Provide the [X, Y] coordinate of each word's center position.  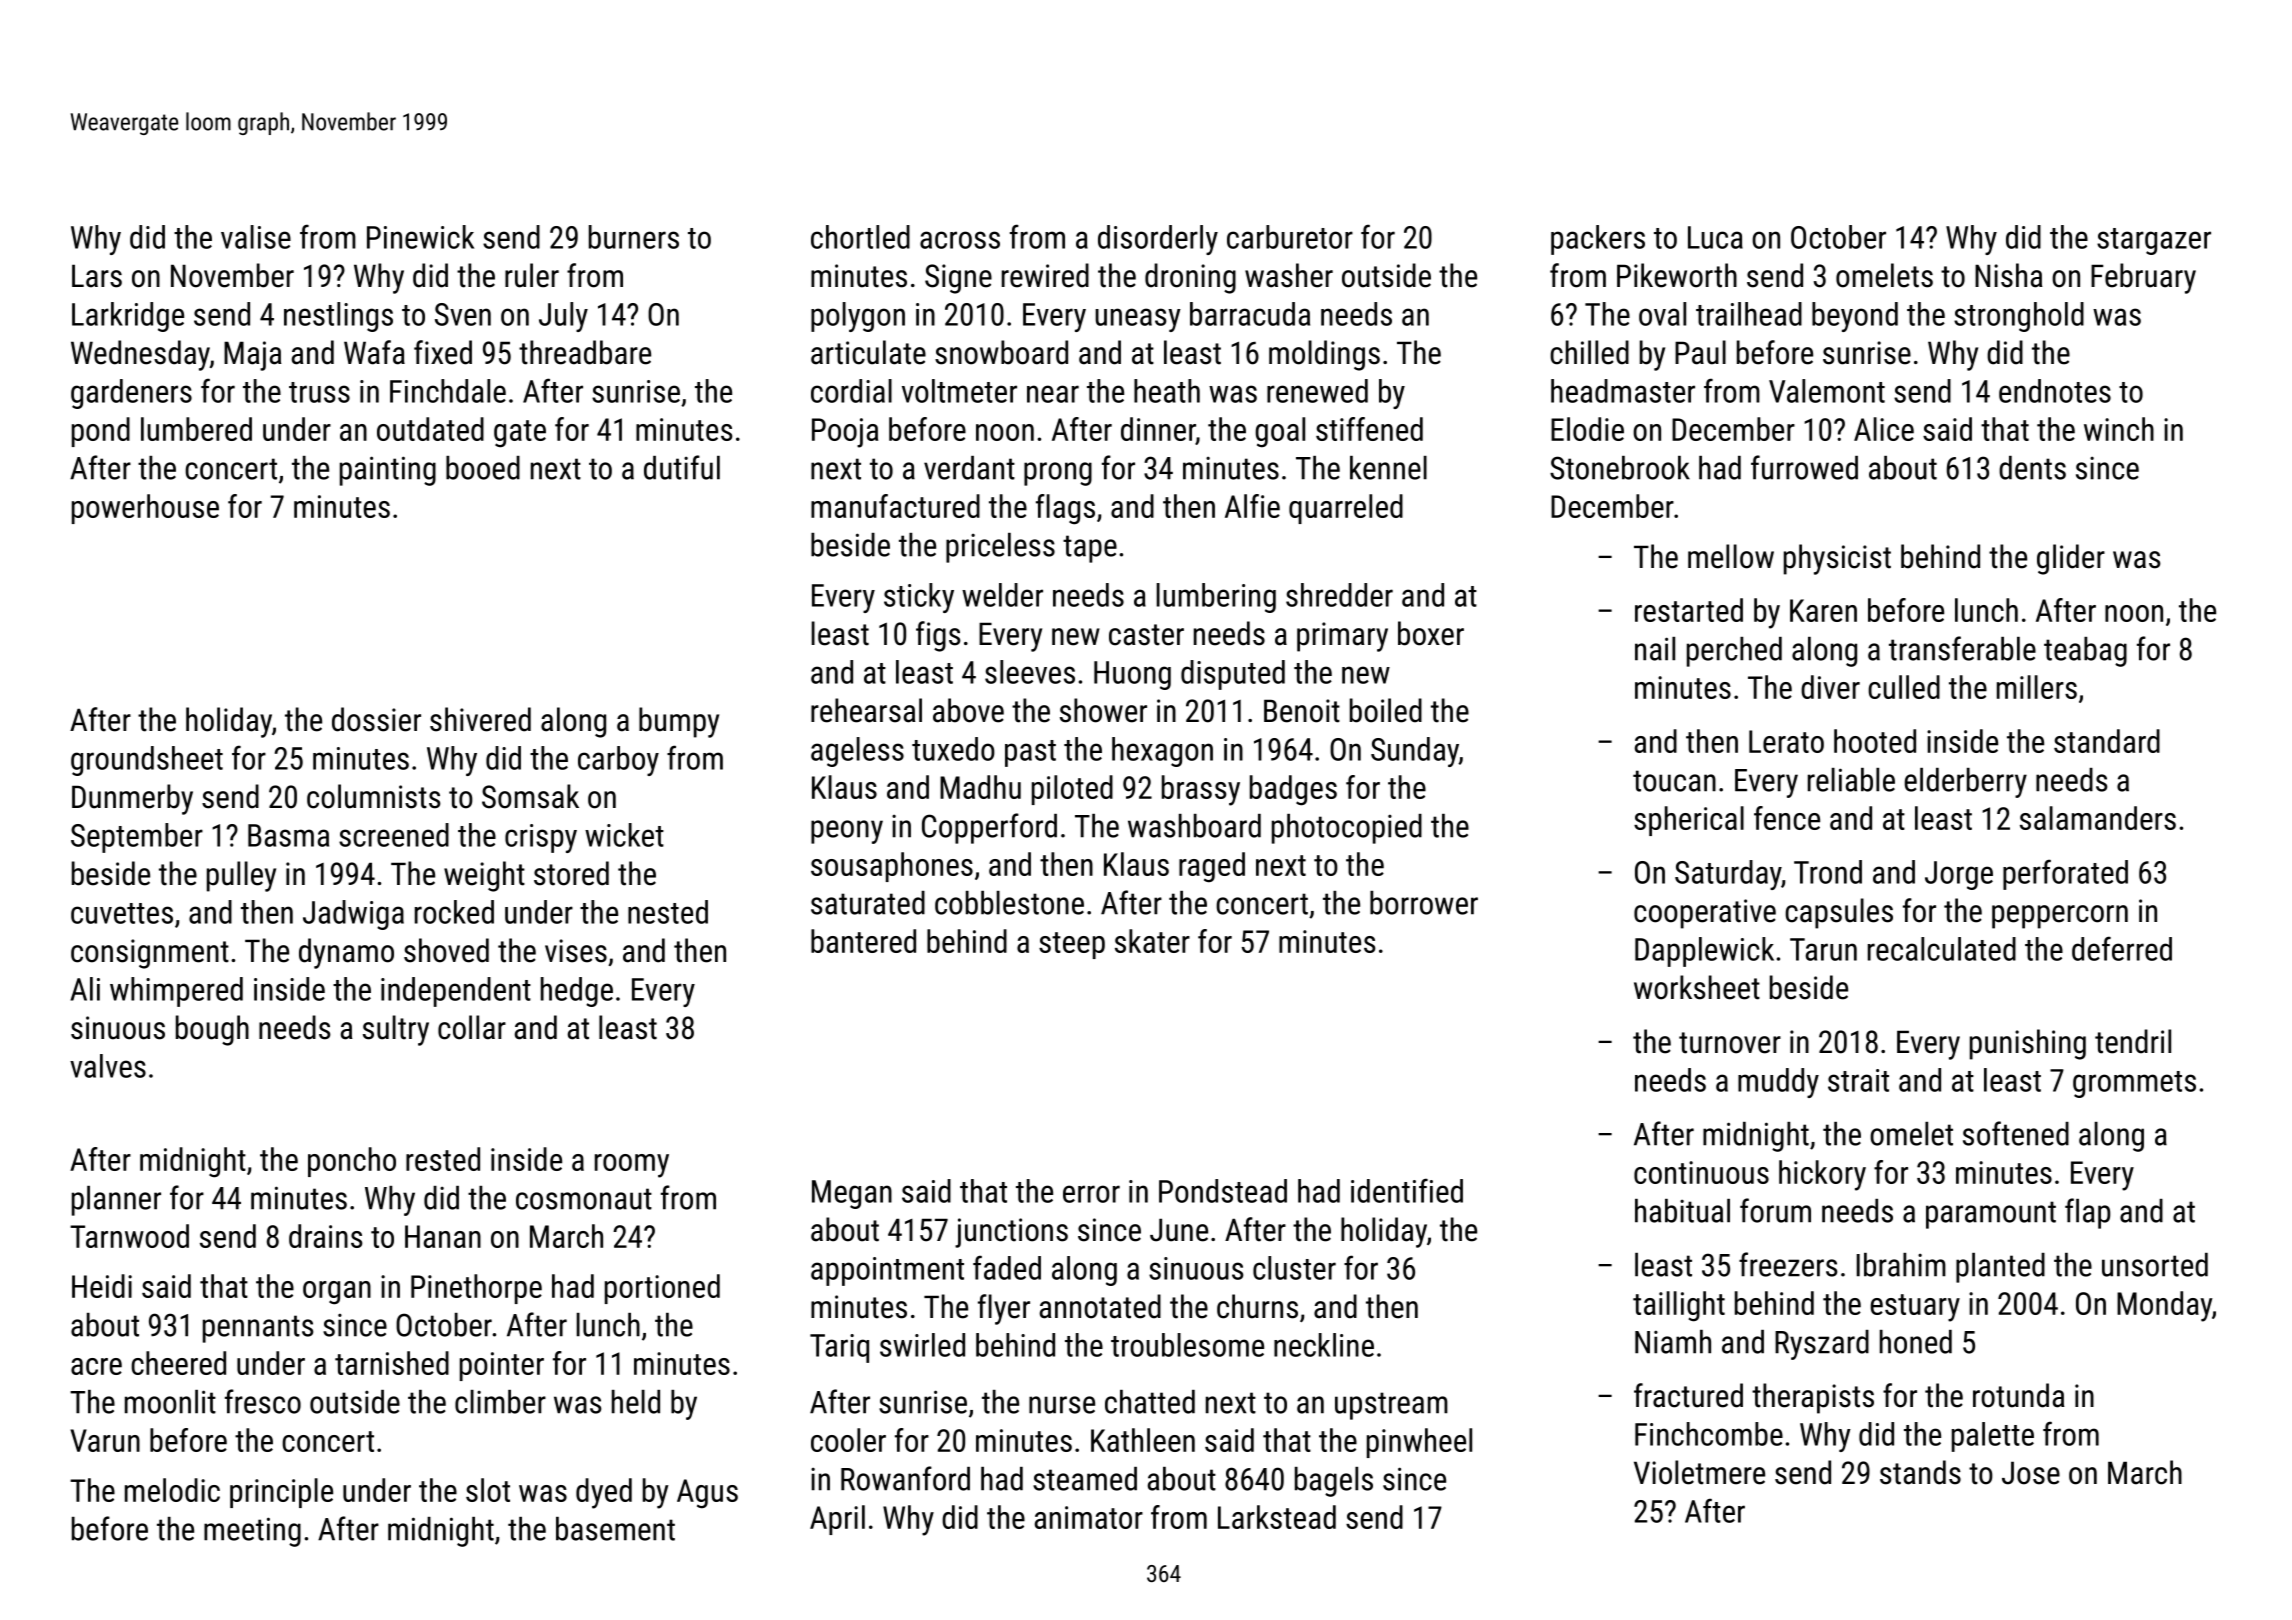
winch [2119, 429]
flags [1065, 509]
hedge [577, 992]
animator [1089, 1517]
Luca [1715, 237]
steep [1072, 945]
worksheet [1697, 987]
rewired [1045, 275]
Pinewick [420, 237]
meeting [252, 1532]
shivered [480, 719]
